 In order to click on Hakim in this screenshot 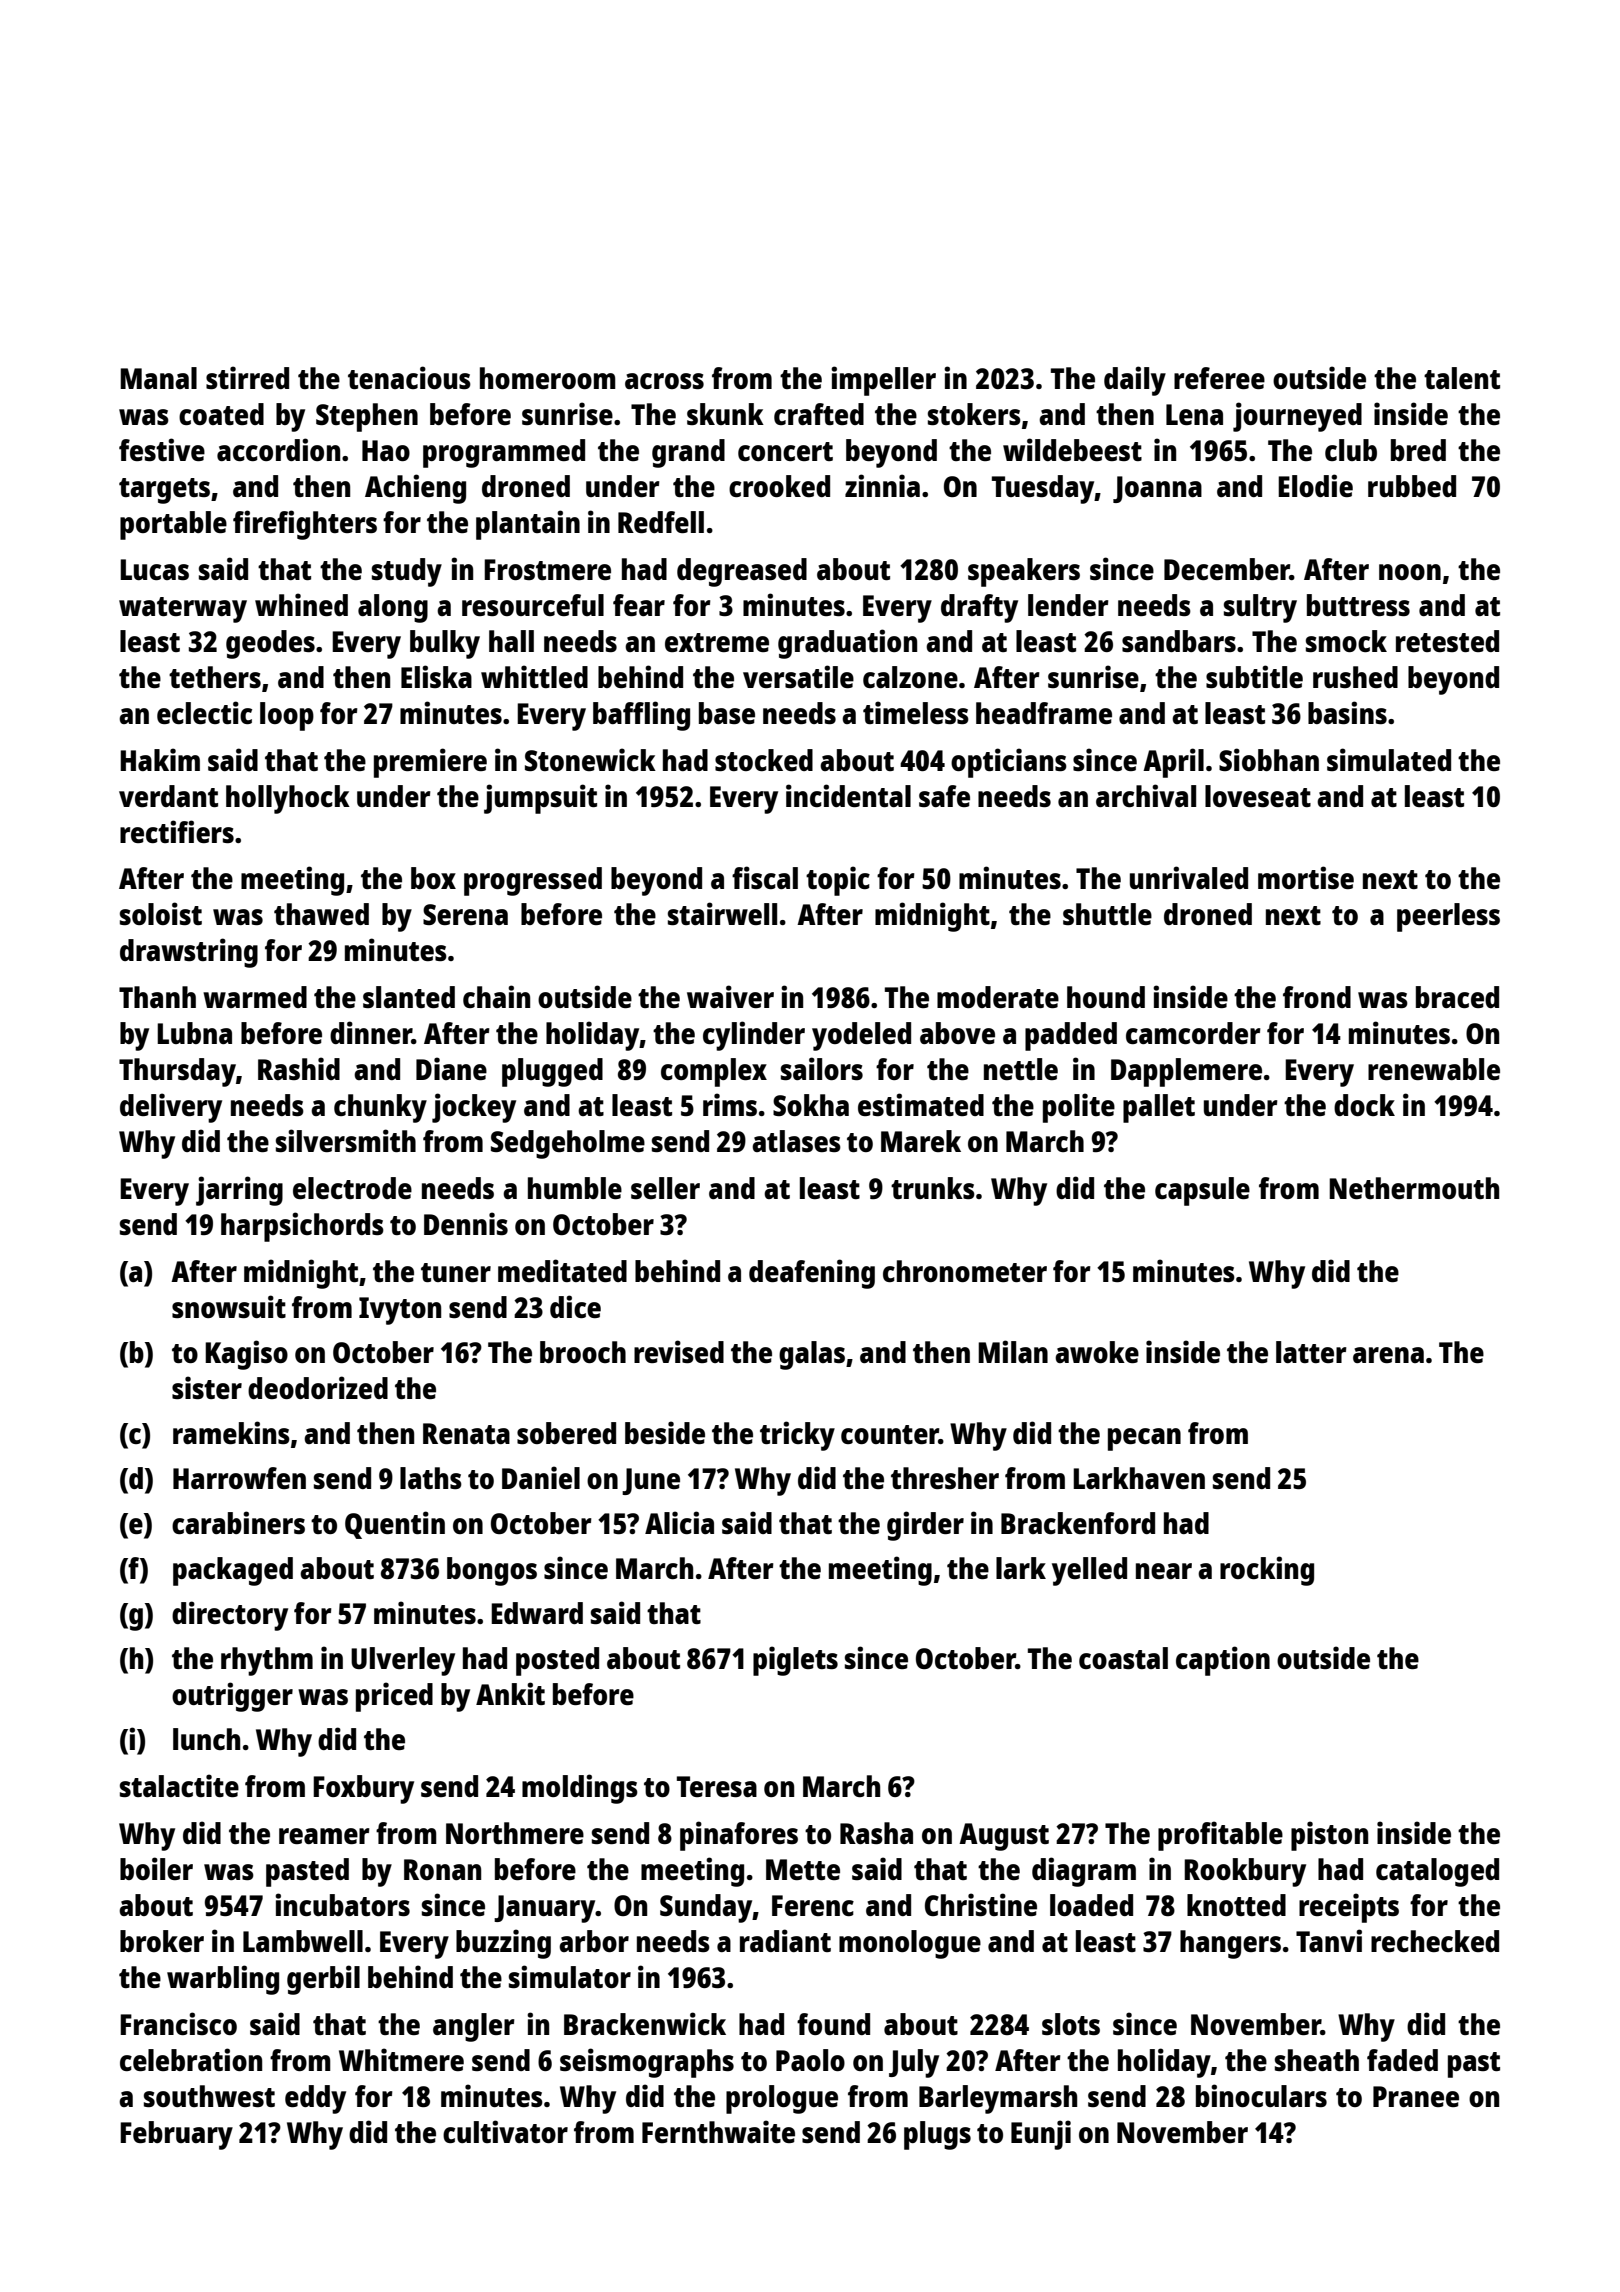, I will do `click(160, 759)`.
